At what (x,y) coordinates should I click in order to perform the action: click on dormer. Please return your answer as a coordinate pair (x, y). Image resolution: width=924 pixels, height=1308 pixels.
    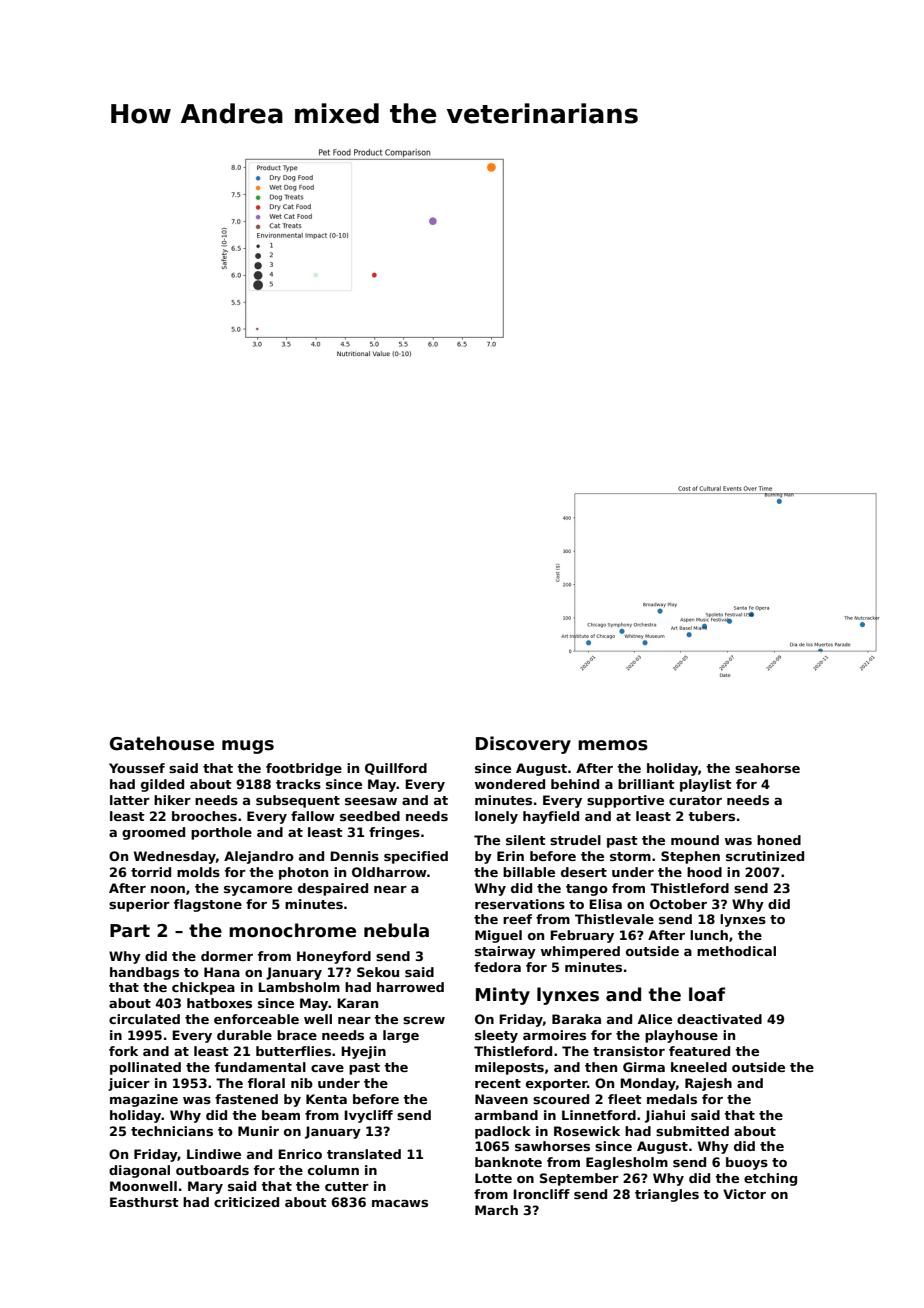
    Looking at the image, I should click on (227, 956).
